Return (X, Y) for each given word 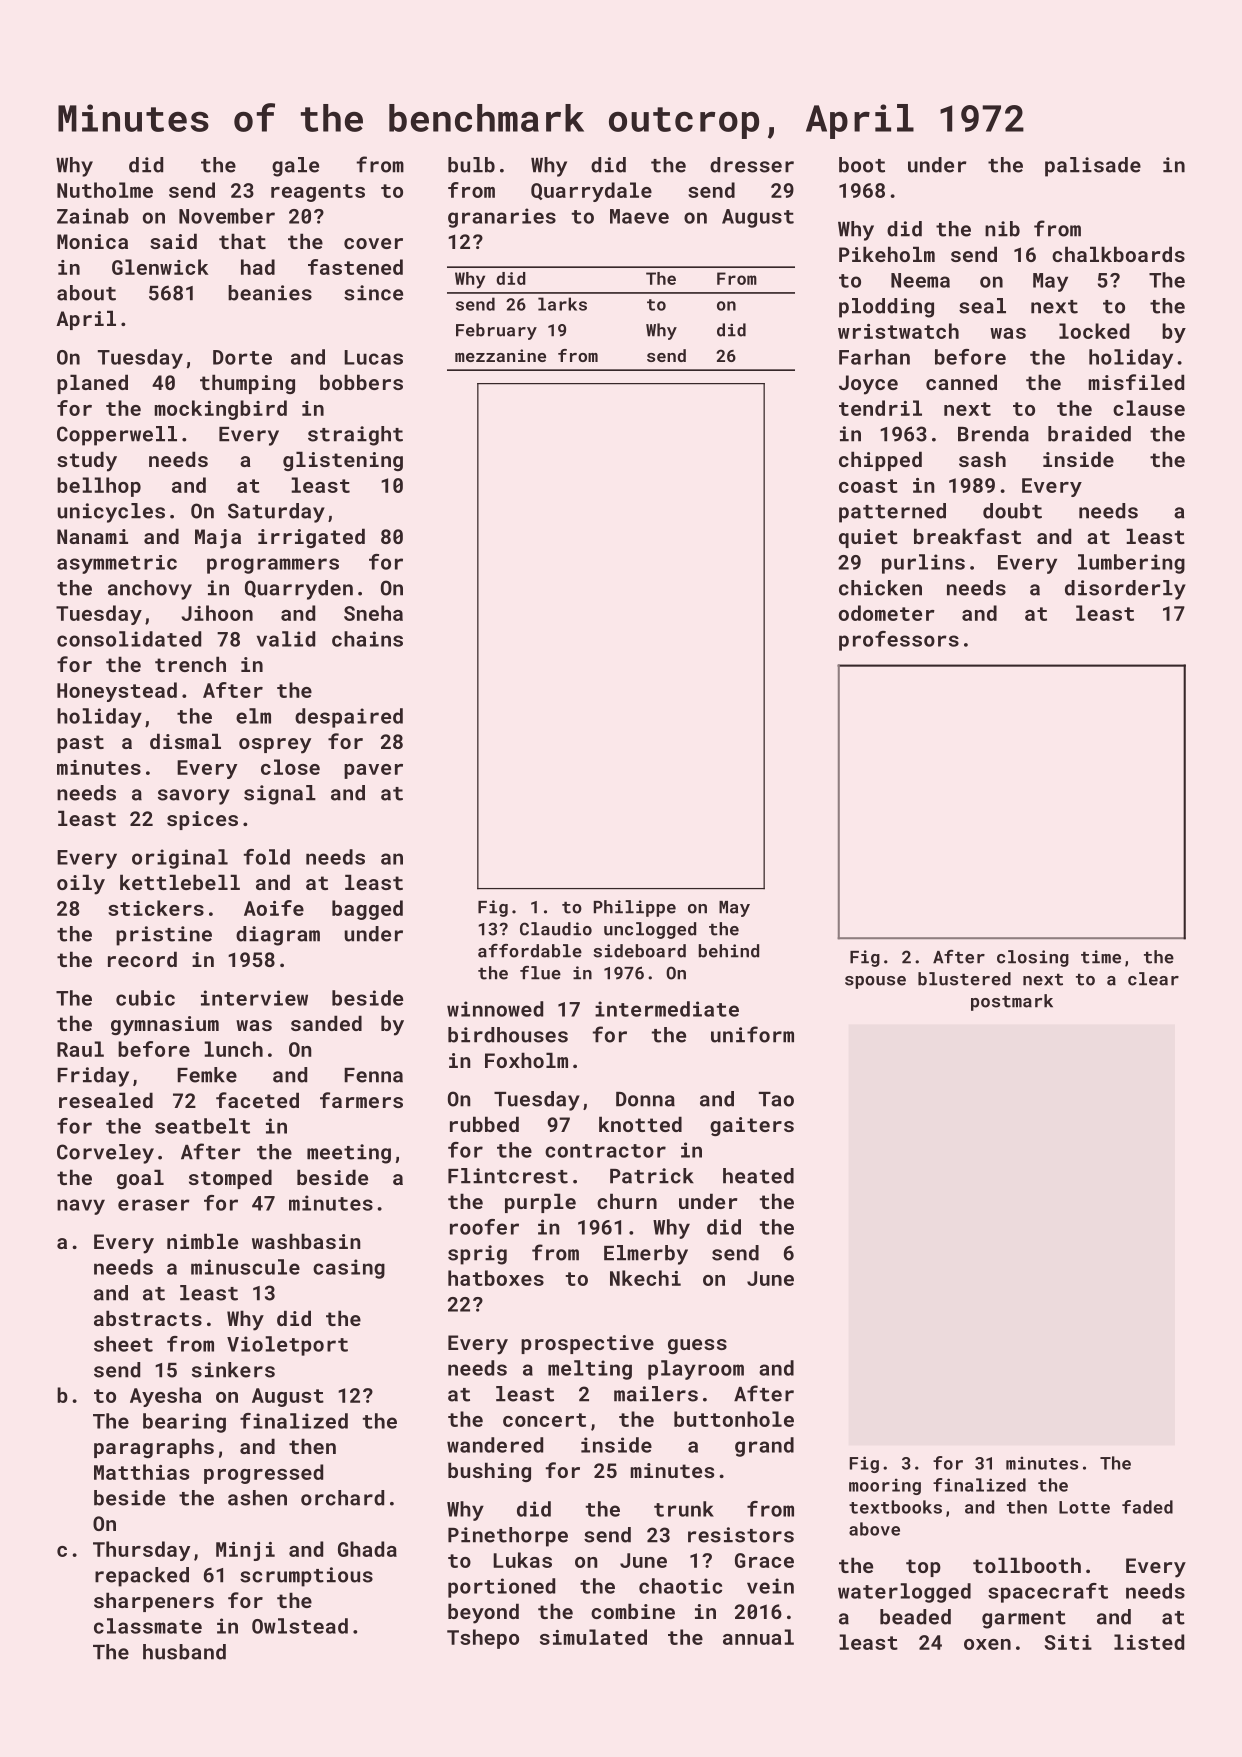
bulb (471, 165)
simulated (593, 1637)
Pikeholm (887, 254)
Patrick (652, 1176)
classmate (148, 1626)
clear (1153, 979)
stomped (230, 1179)
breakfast (967, 536)
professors (899, 641)
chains (367, 639)
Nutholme (105, 190)
